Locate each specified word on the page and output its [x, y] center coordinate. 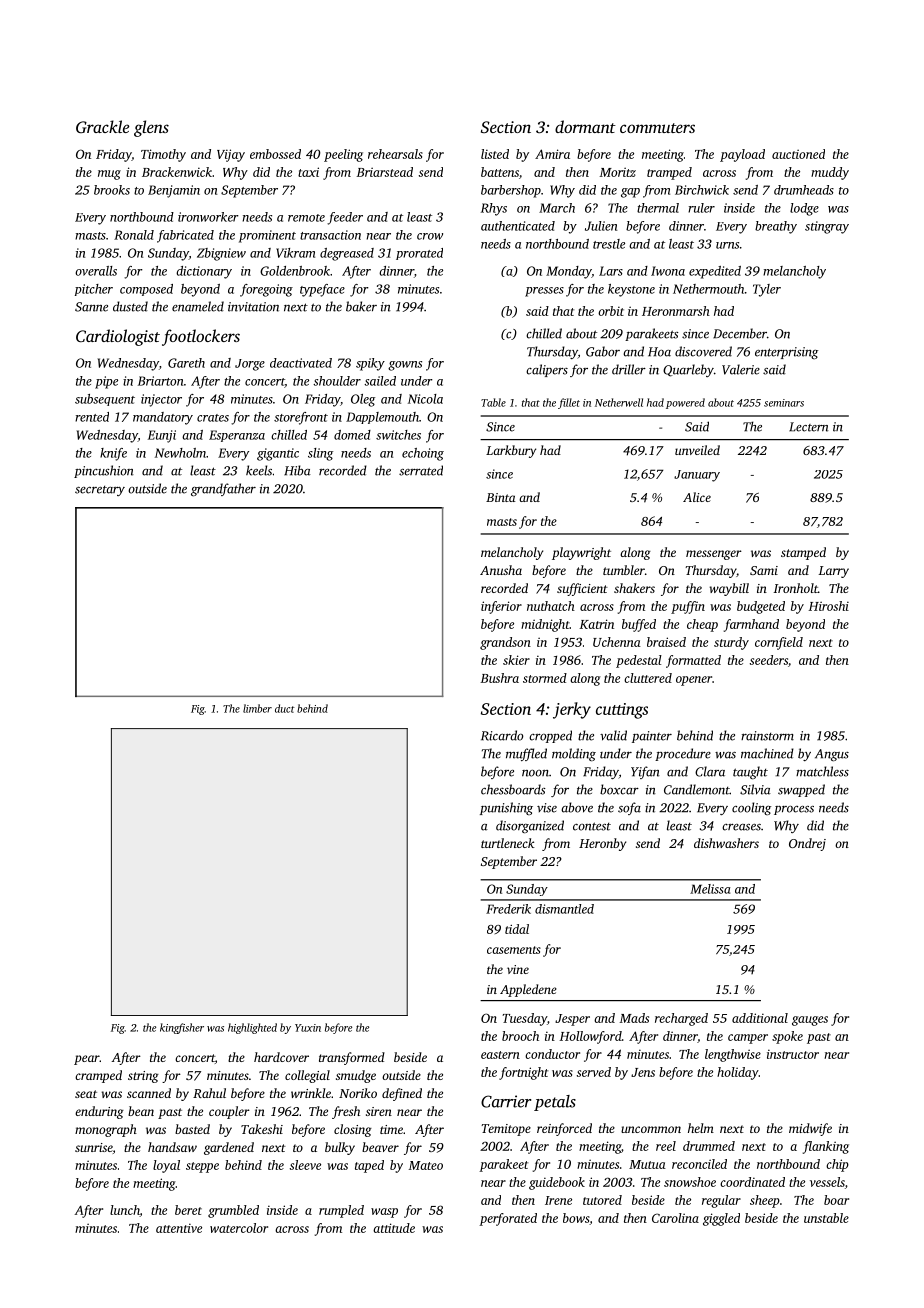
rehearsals [395, 154]
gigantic [278, 454]
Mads [634, 1018]
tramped [669, 173]
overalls [96, 271]
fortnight [523, 1073]
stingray [827, 227]
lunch [125, 1211]
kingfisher [182, 1028]
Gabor [603, 351]
